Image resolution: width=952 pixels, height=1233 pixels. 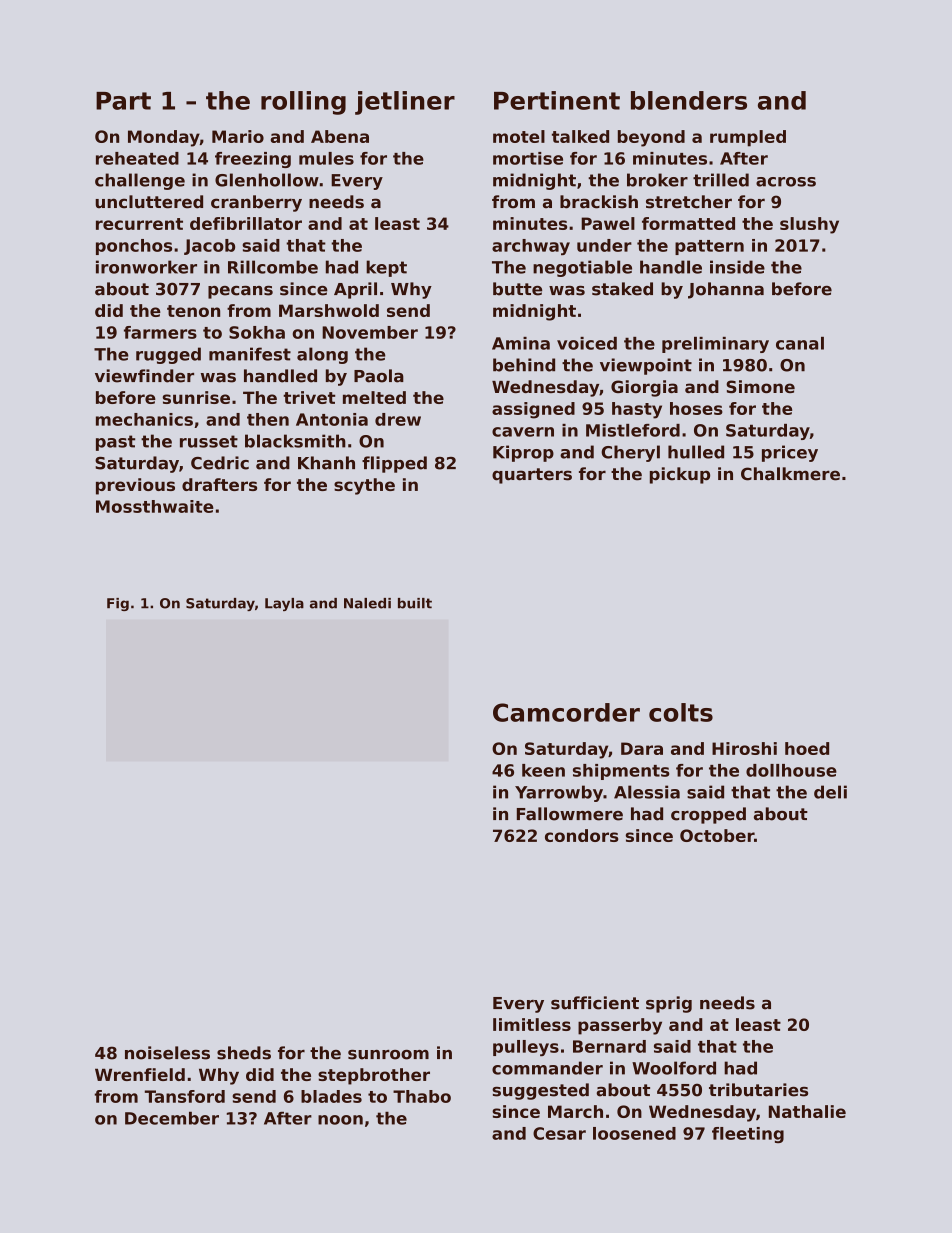 What do you see at coordinates (748, 1135) in the page?
I see `fleeting` at bounding box center [748, 1135].
